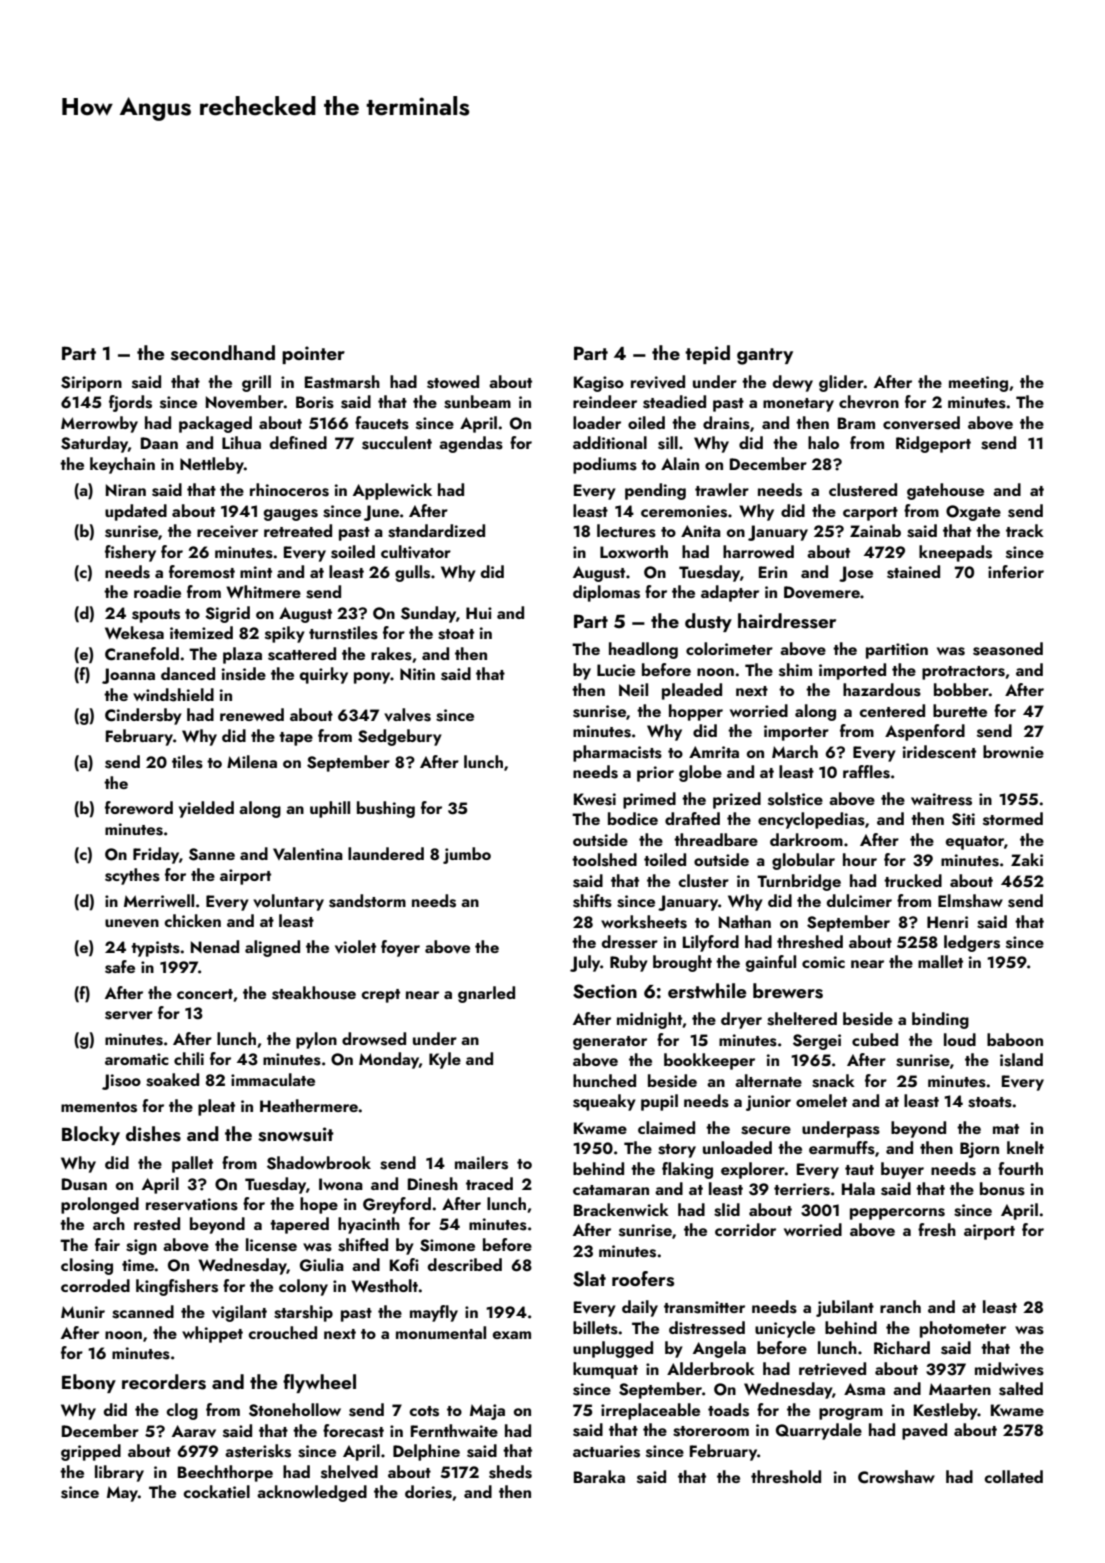  I want to click on November, so click(245, 402).
